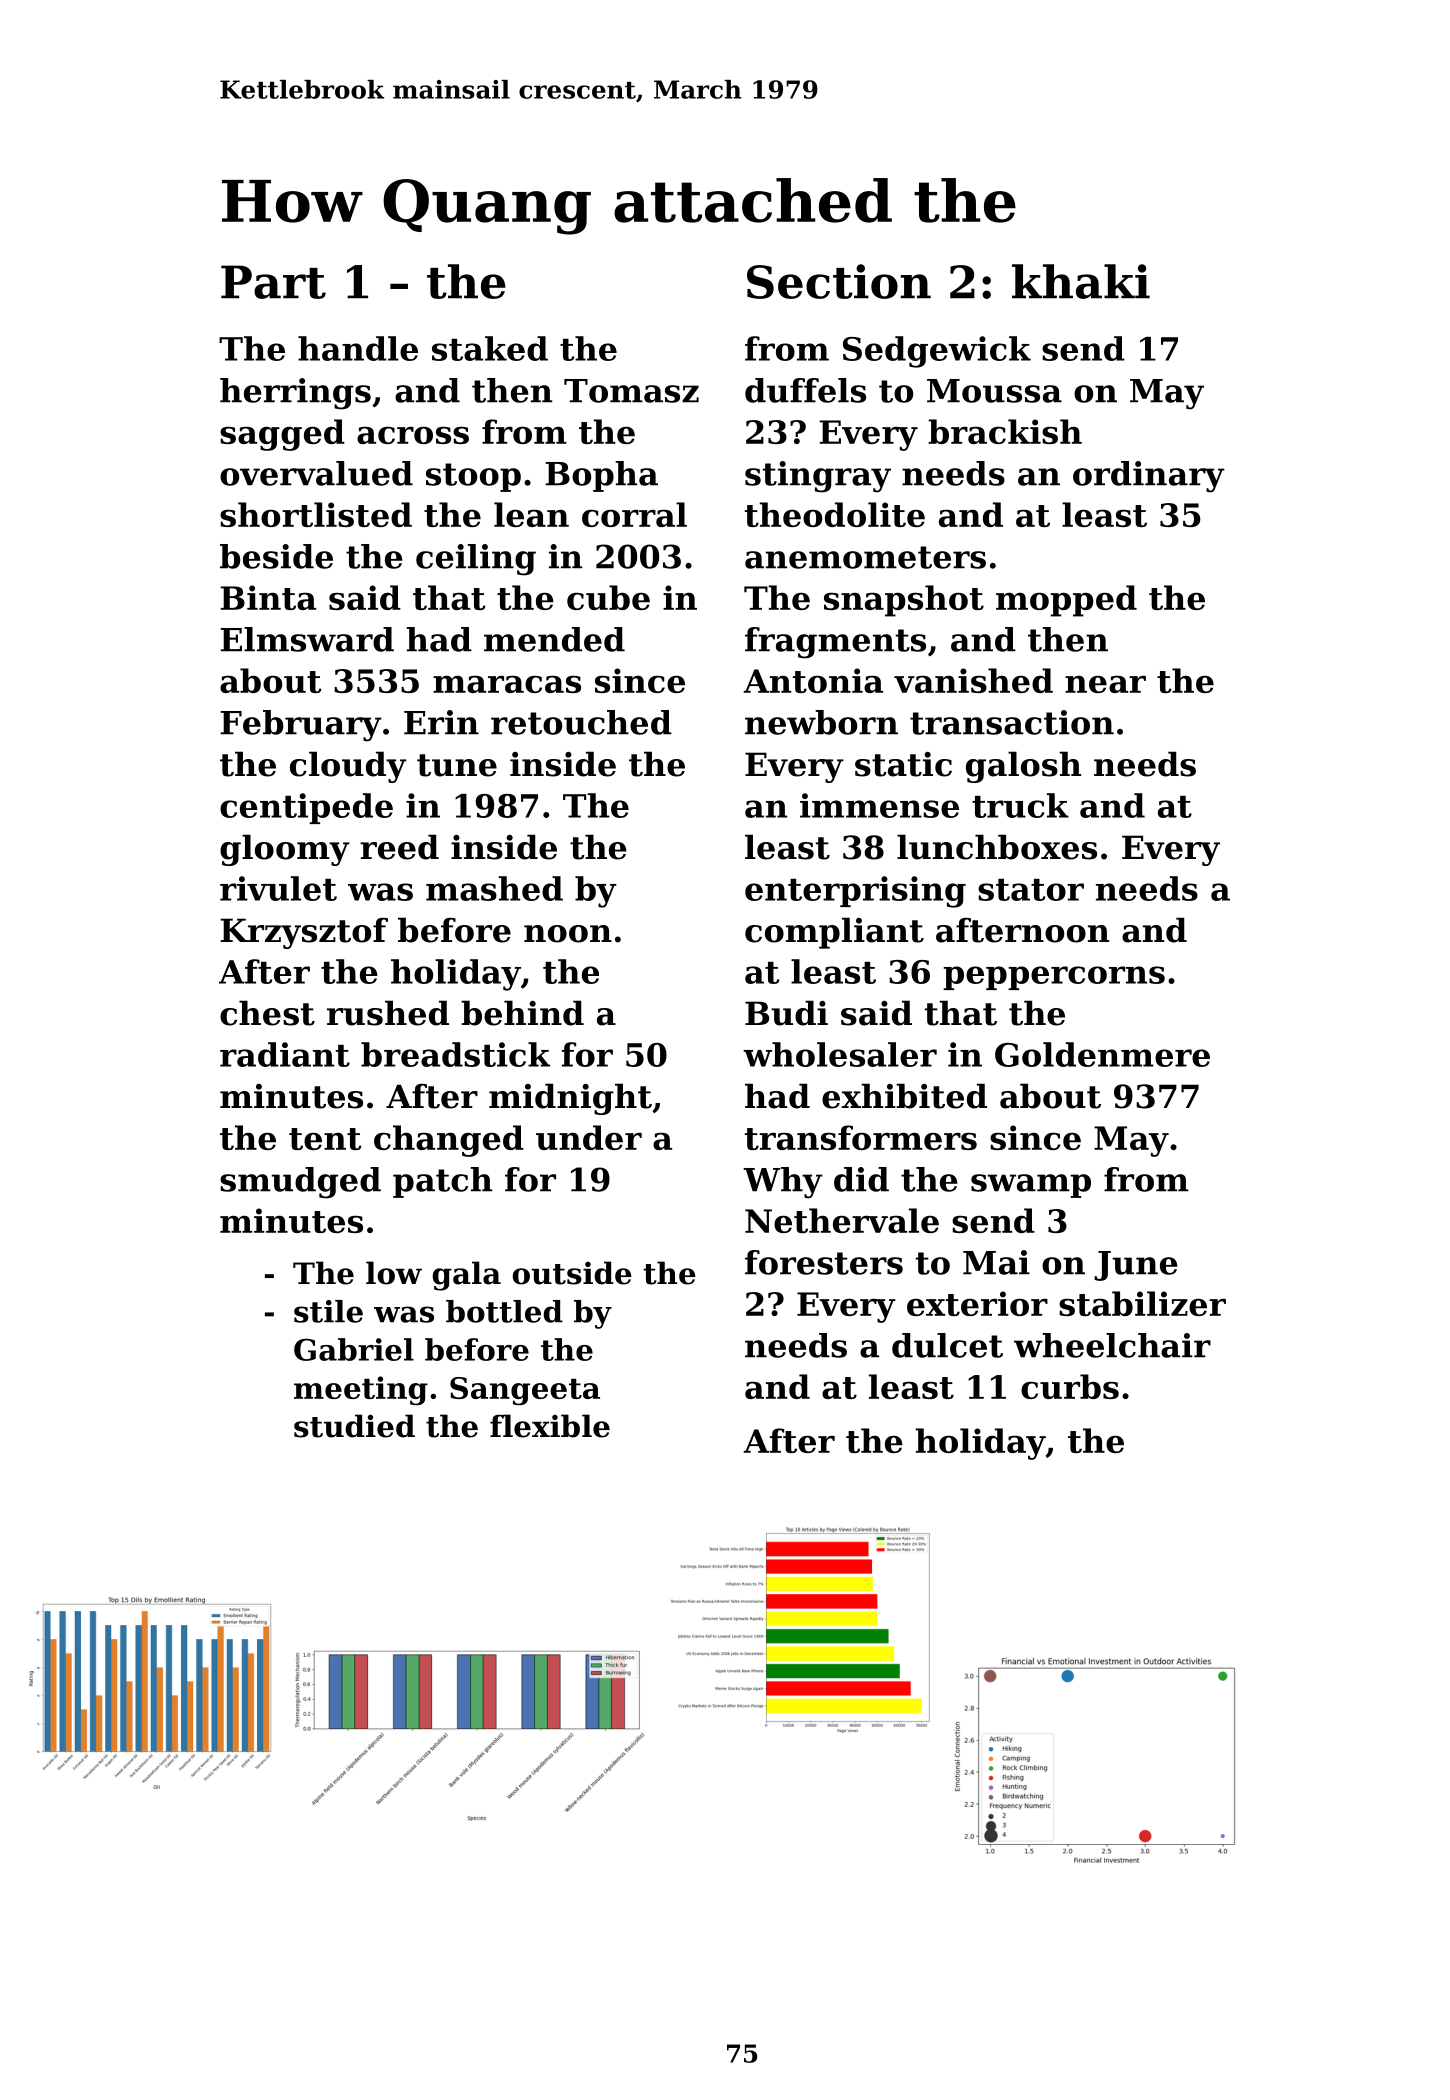 The image size is (1450, 2100). I want to click on flexible, so click(550, 1426).
